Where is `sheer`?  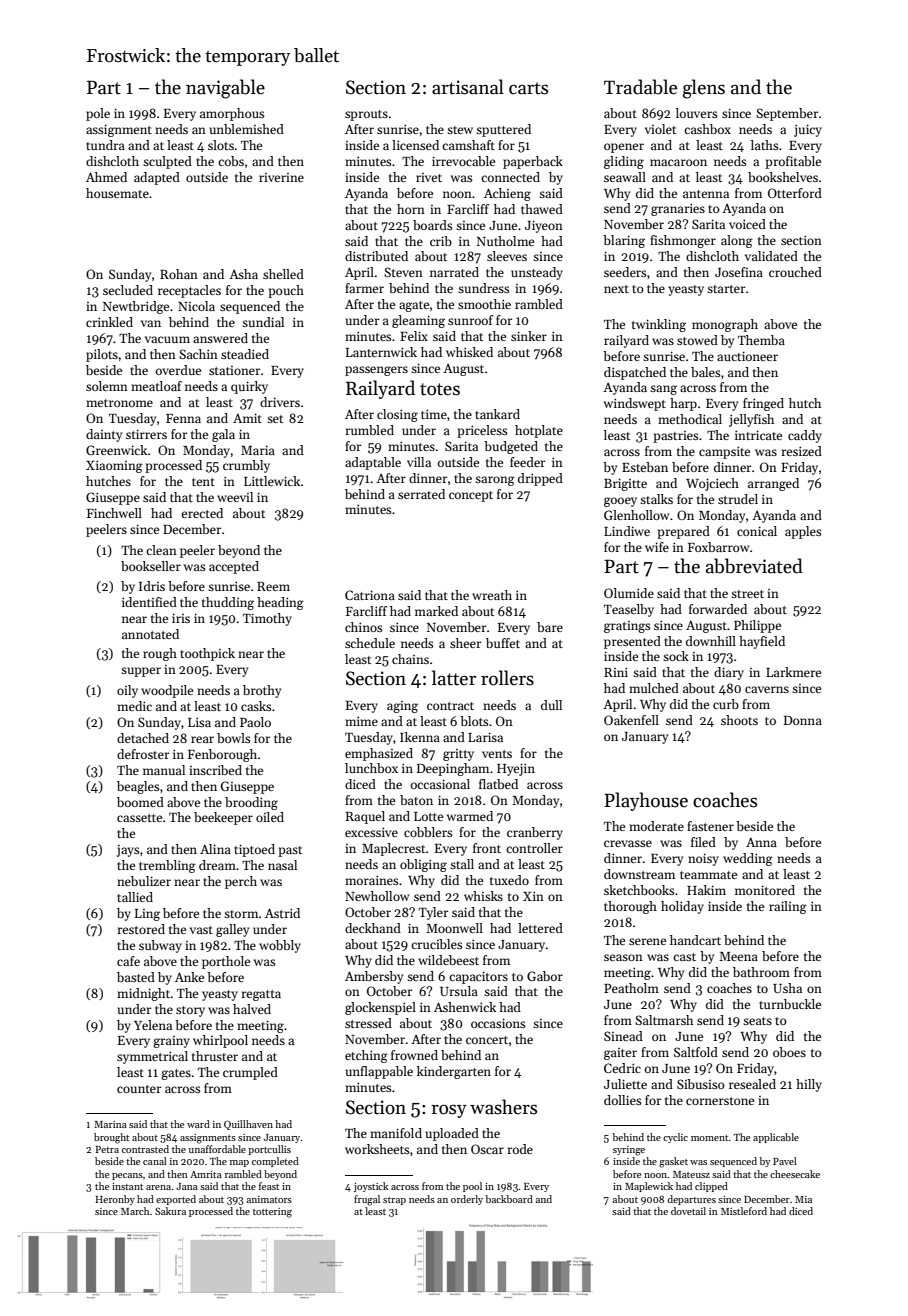 sheer is located at coordinates (465, 643).
